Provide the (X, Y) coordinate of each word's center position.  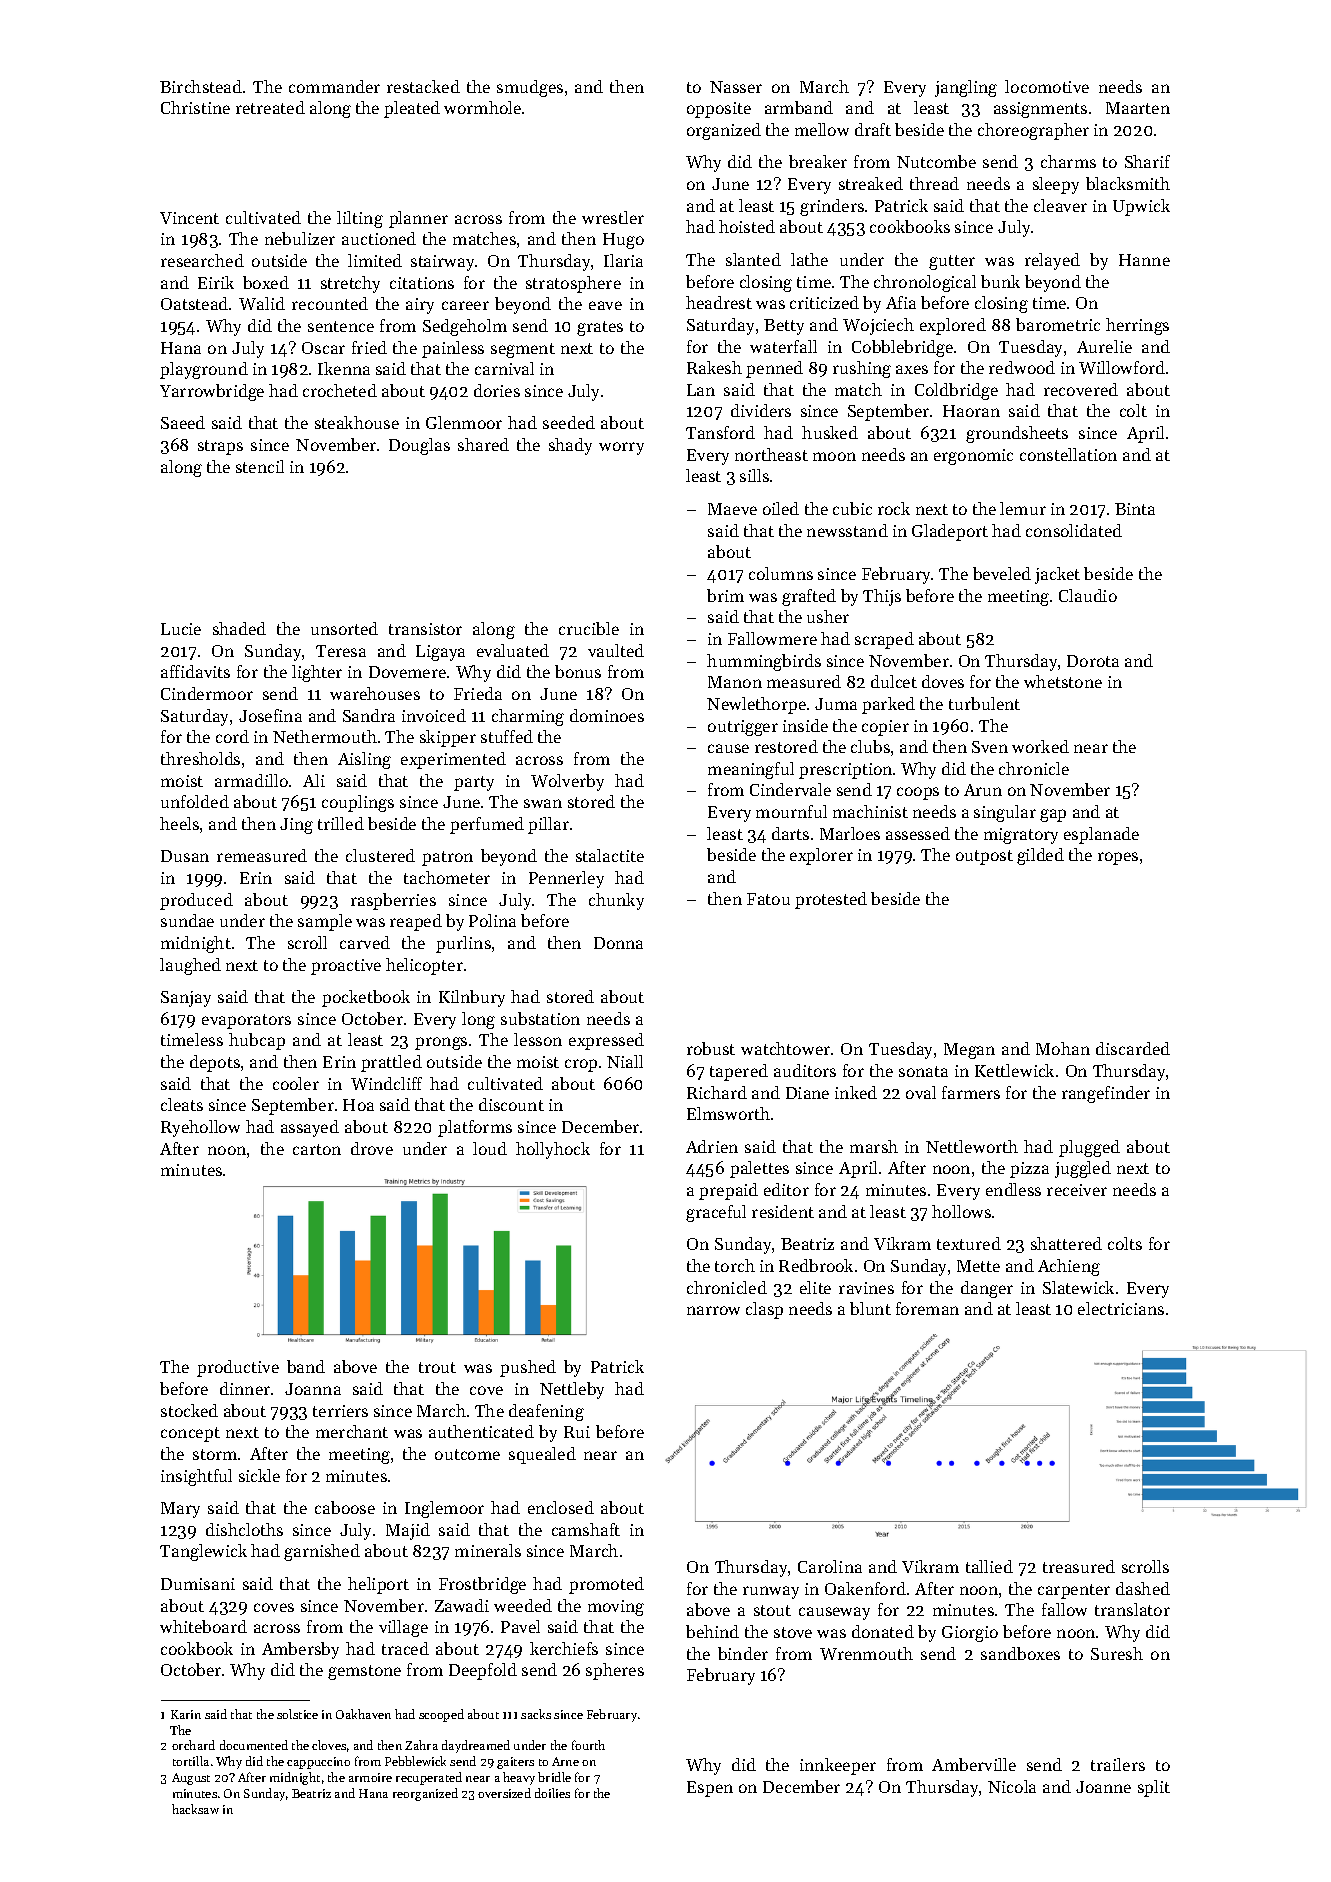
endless (1013, 1189)
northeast (771, 454)
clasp (764, 1310)
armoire (370, 1777)
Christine (195, 107)
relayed (1052, 261)
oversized (504, 1793)
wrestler (613, 217)
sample (325, 922)
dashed (1143, 1588)
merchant (352, 1431)
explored (953, 326)
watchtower (785, 1048)
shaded (239, 628)
